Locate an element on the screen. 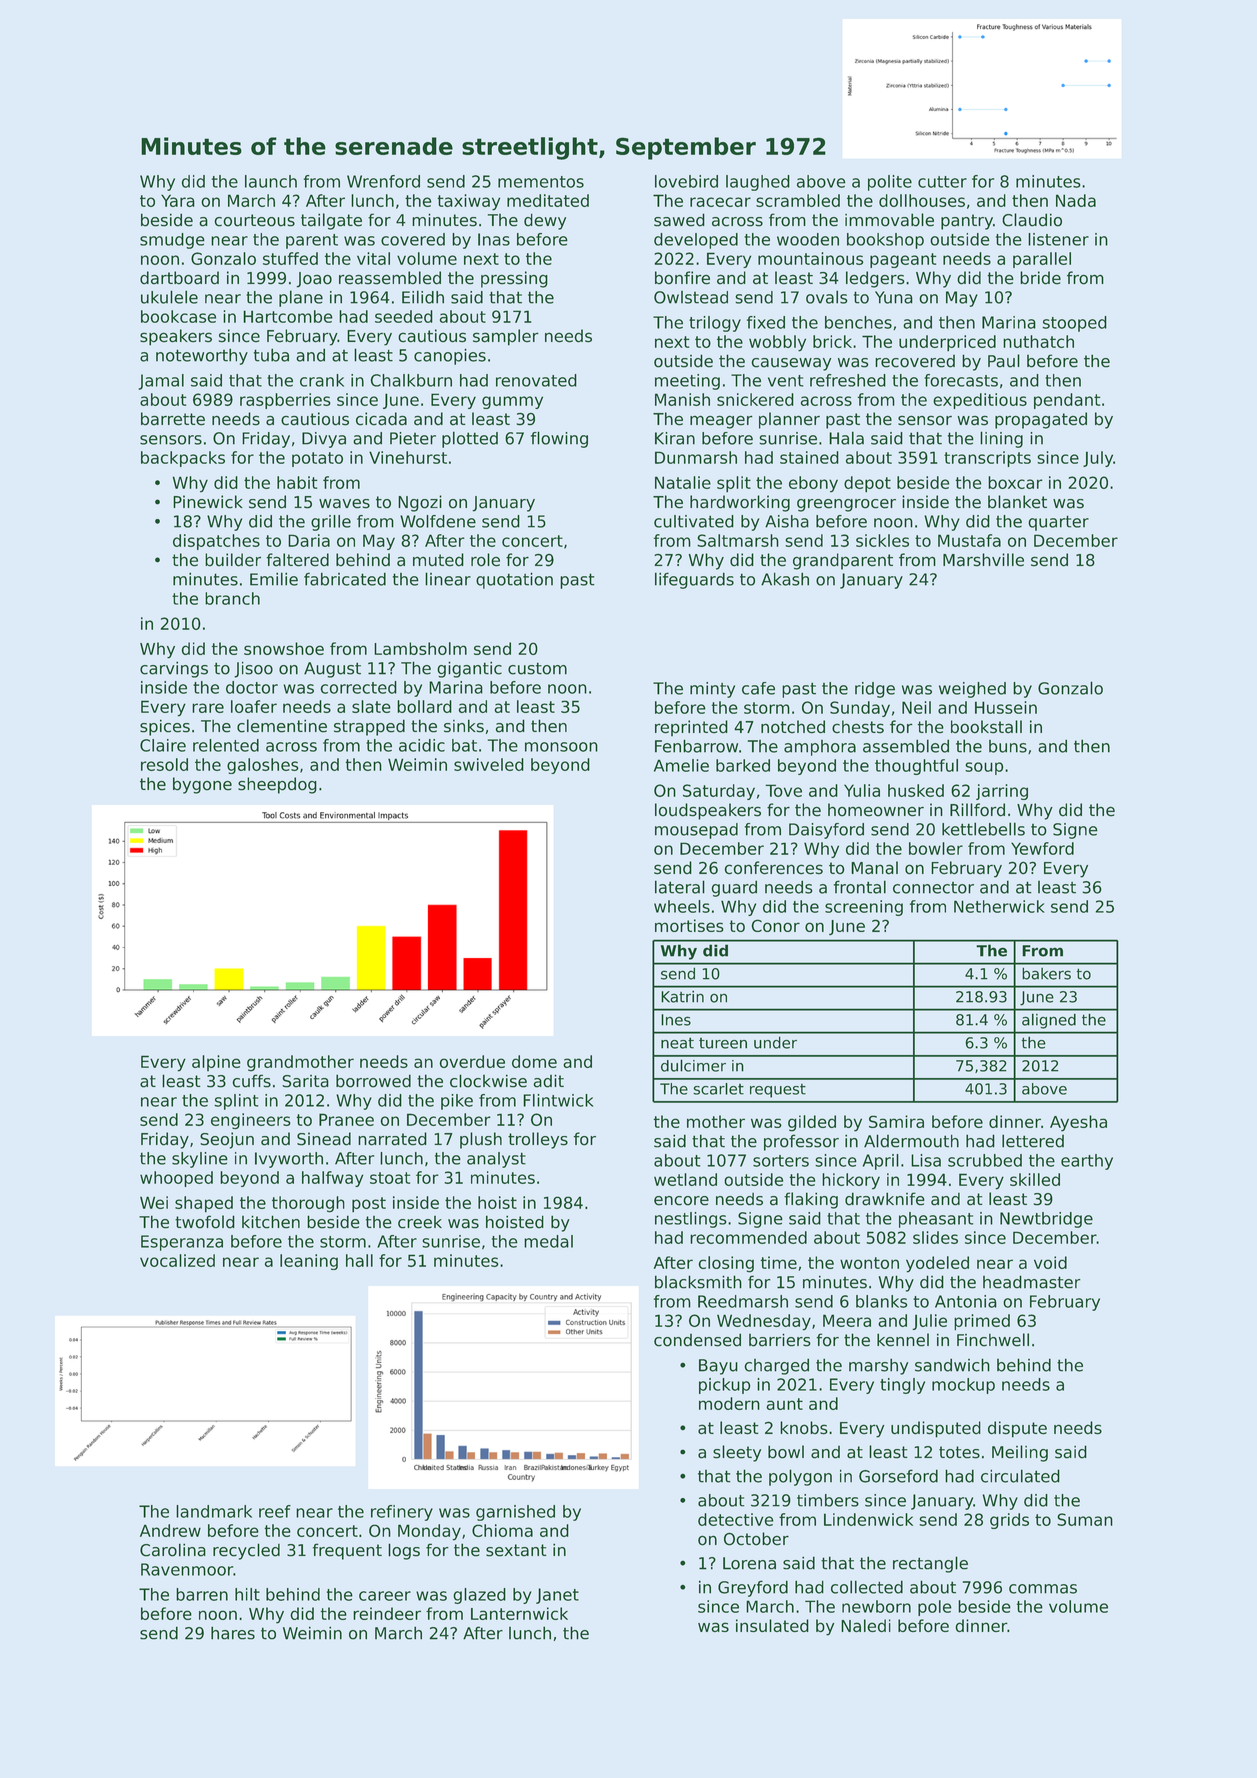 This screenshot has height=1778, width=1257. mementos is located at coordinates (541, 182).
